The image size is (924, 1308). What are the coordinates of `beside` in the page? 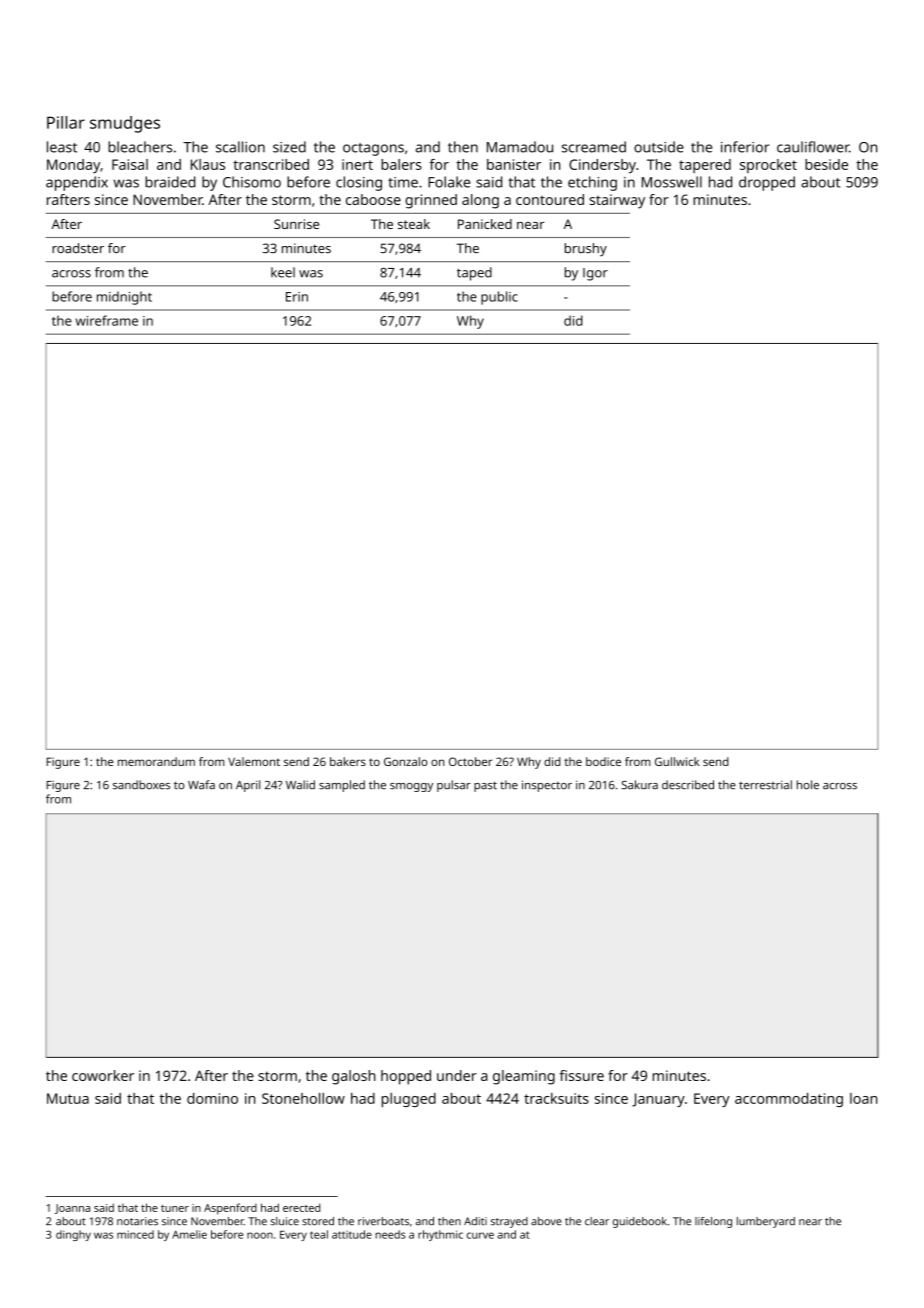 It's located at (826, 164).
